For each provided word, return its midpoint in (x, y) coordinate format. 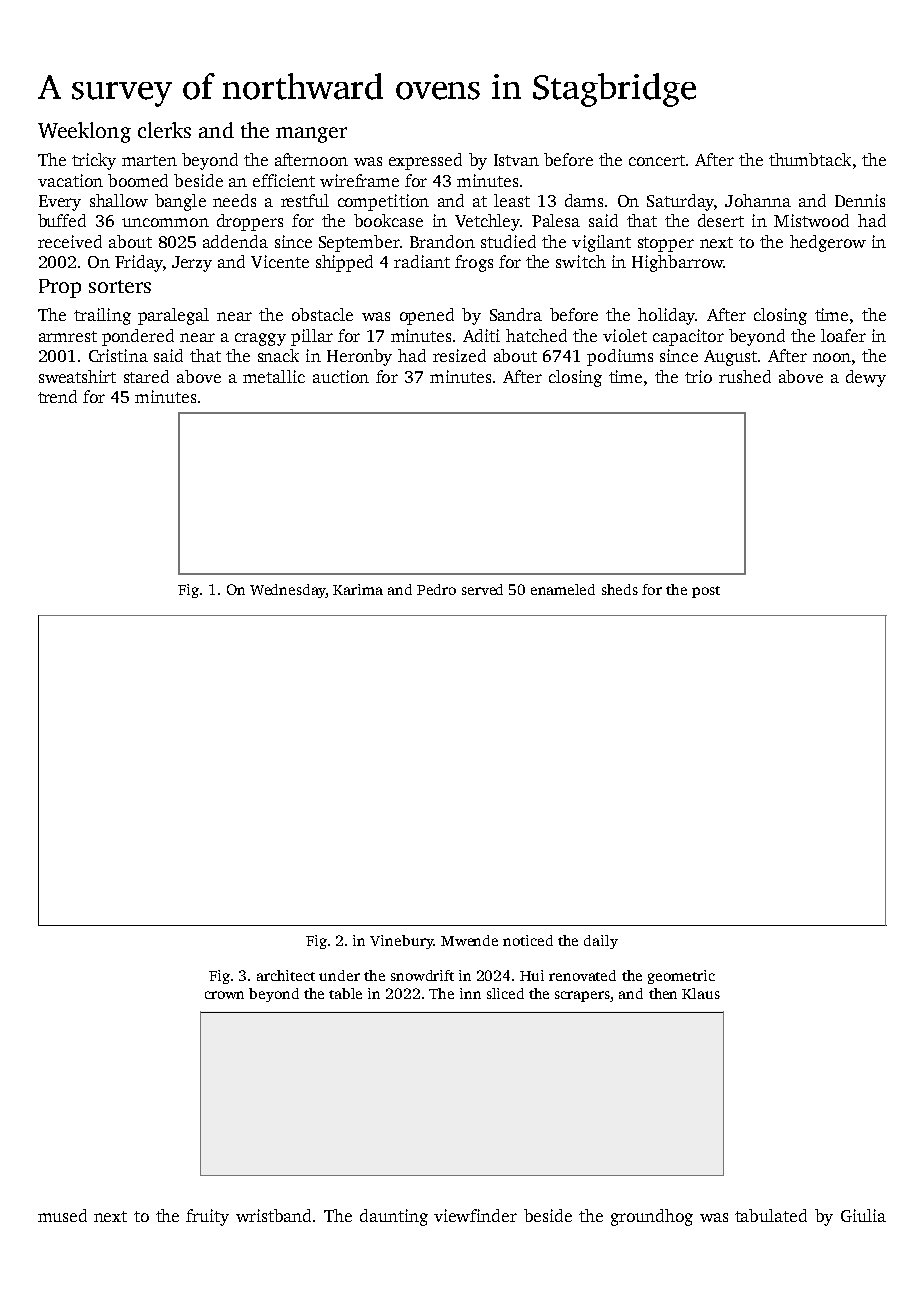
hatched (536, 335)
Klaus (701, 993)
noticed (528, 940)
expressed (425, 161)
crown (224, 995)
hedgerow (828, 243)
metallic (274, 376)
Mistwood (811, 220)
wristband (273, 1215)
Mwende (469, 940)
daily (601, 942)
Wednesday (288, 591)
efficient (284, 180)
